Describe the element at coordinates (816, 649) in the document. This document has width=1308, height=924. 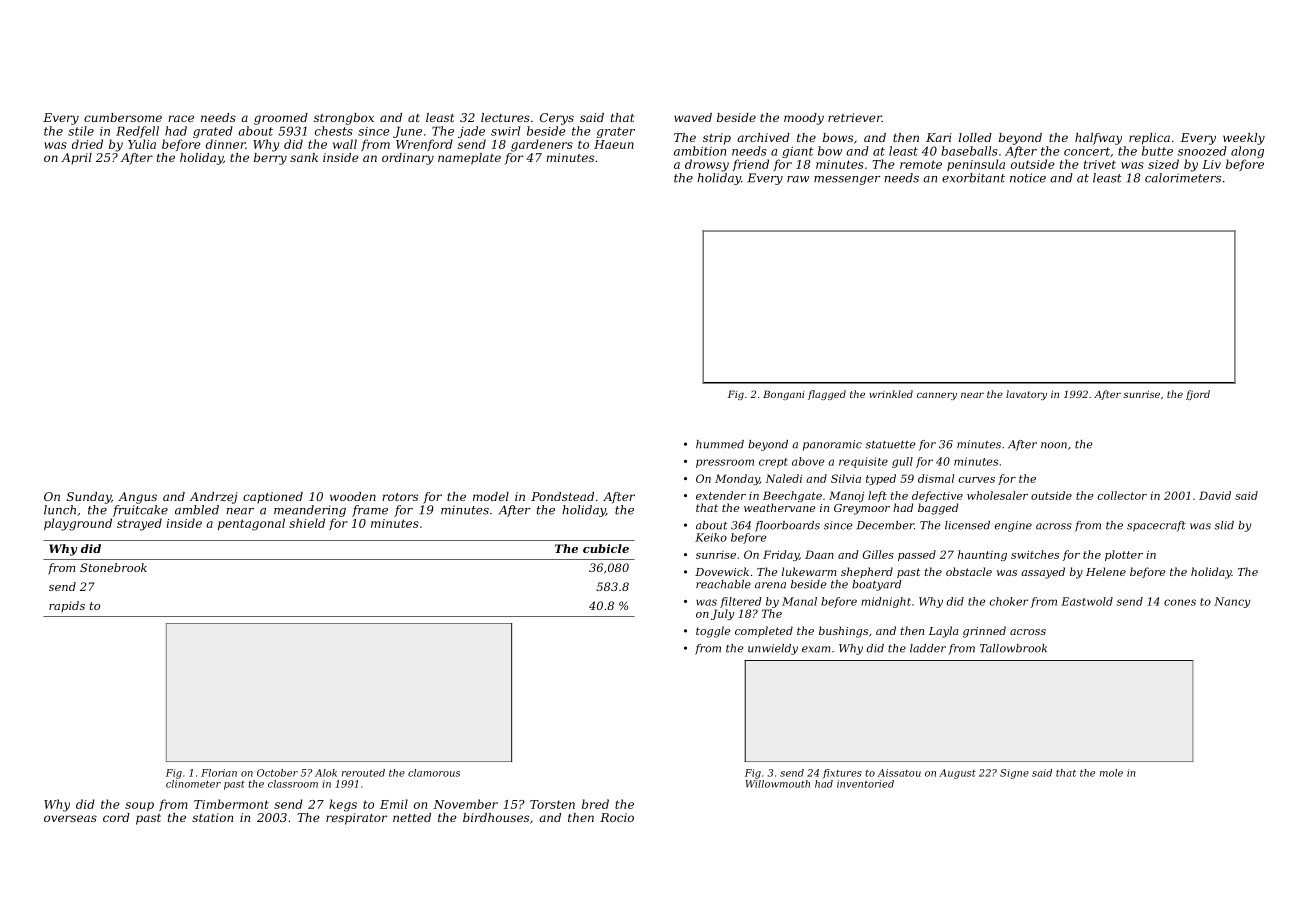
I see `exam` at that location.
